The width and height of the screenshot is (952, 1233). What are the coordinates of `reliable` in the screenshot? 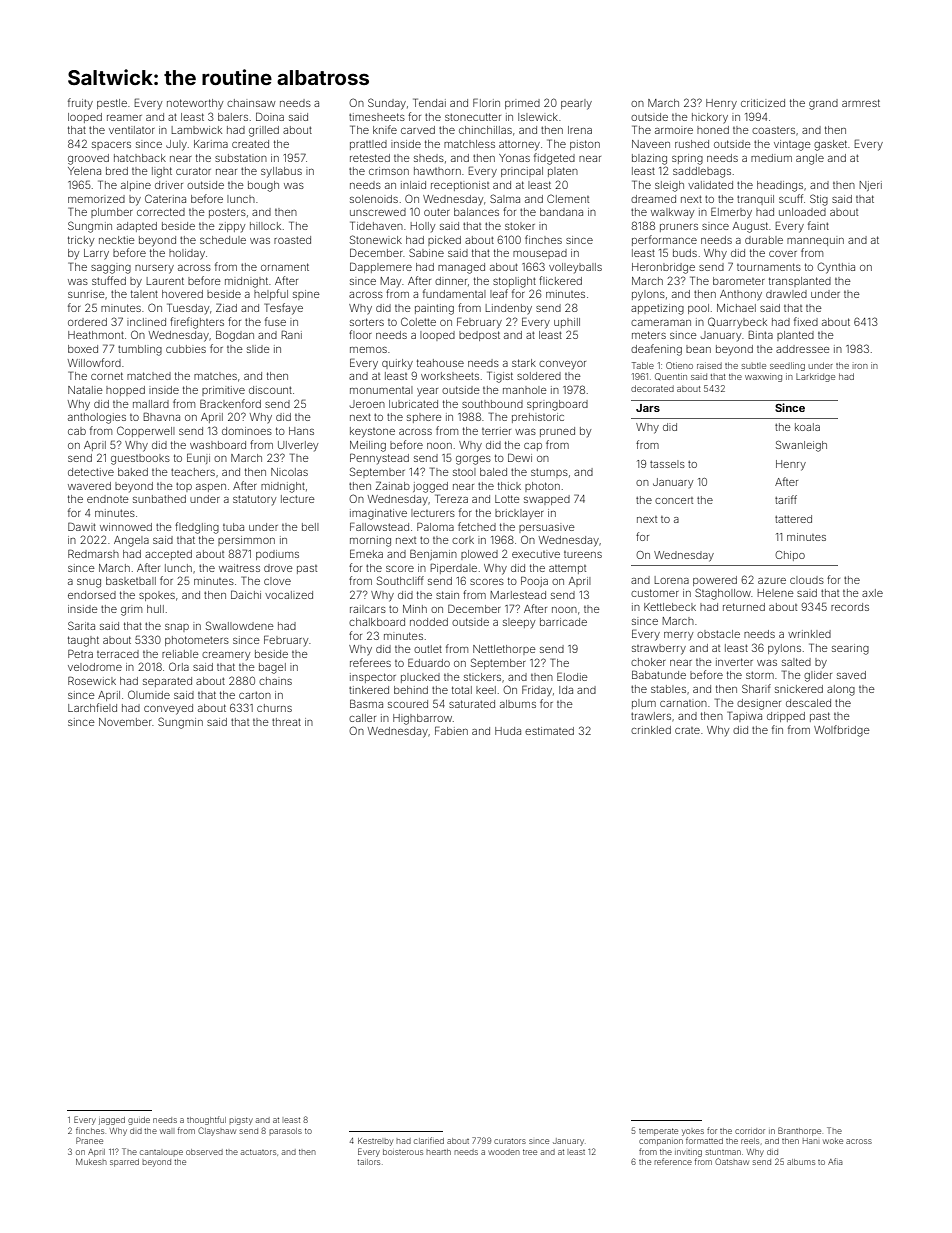 It's located at (180, 654).
